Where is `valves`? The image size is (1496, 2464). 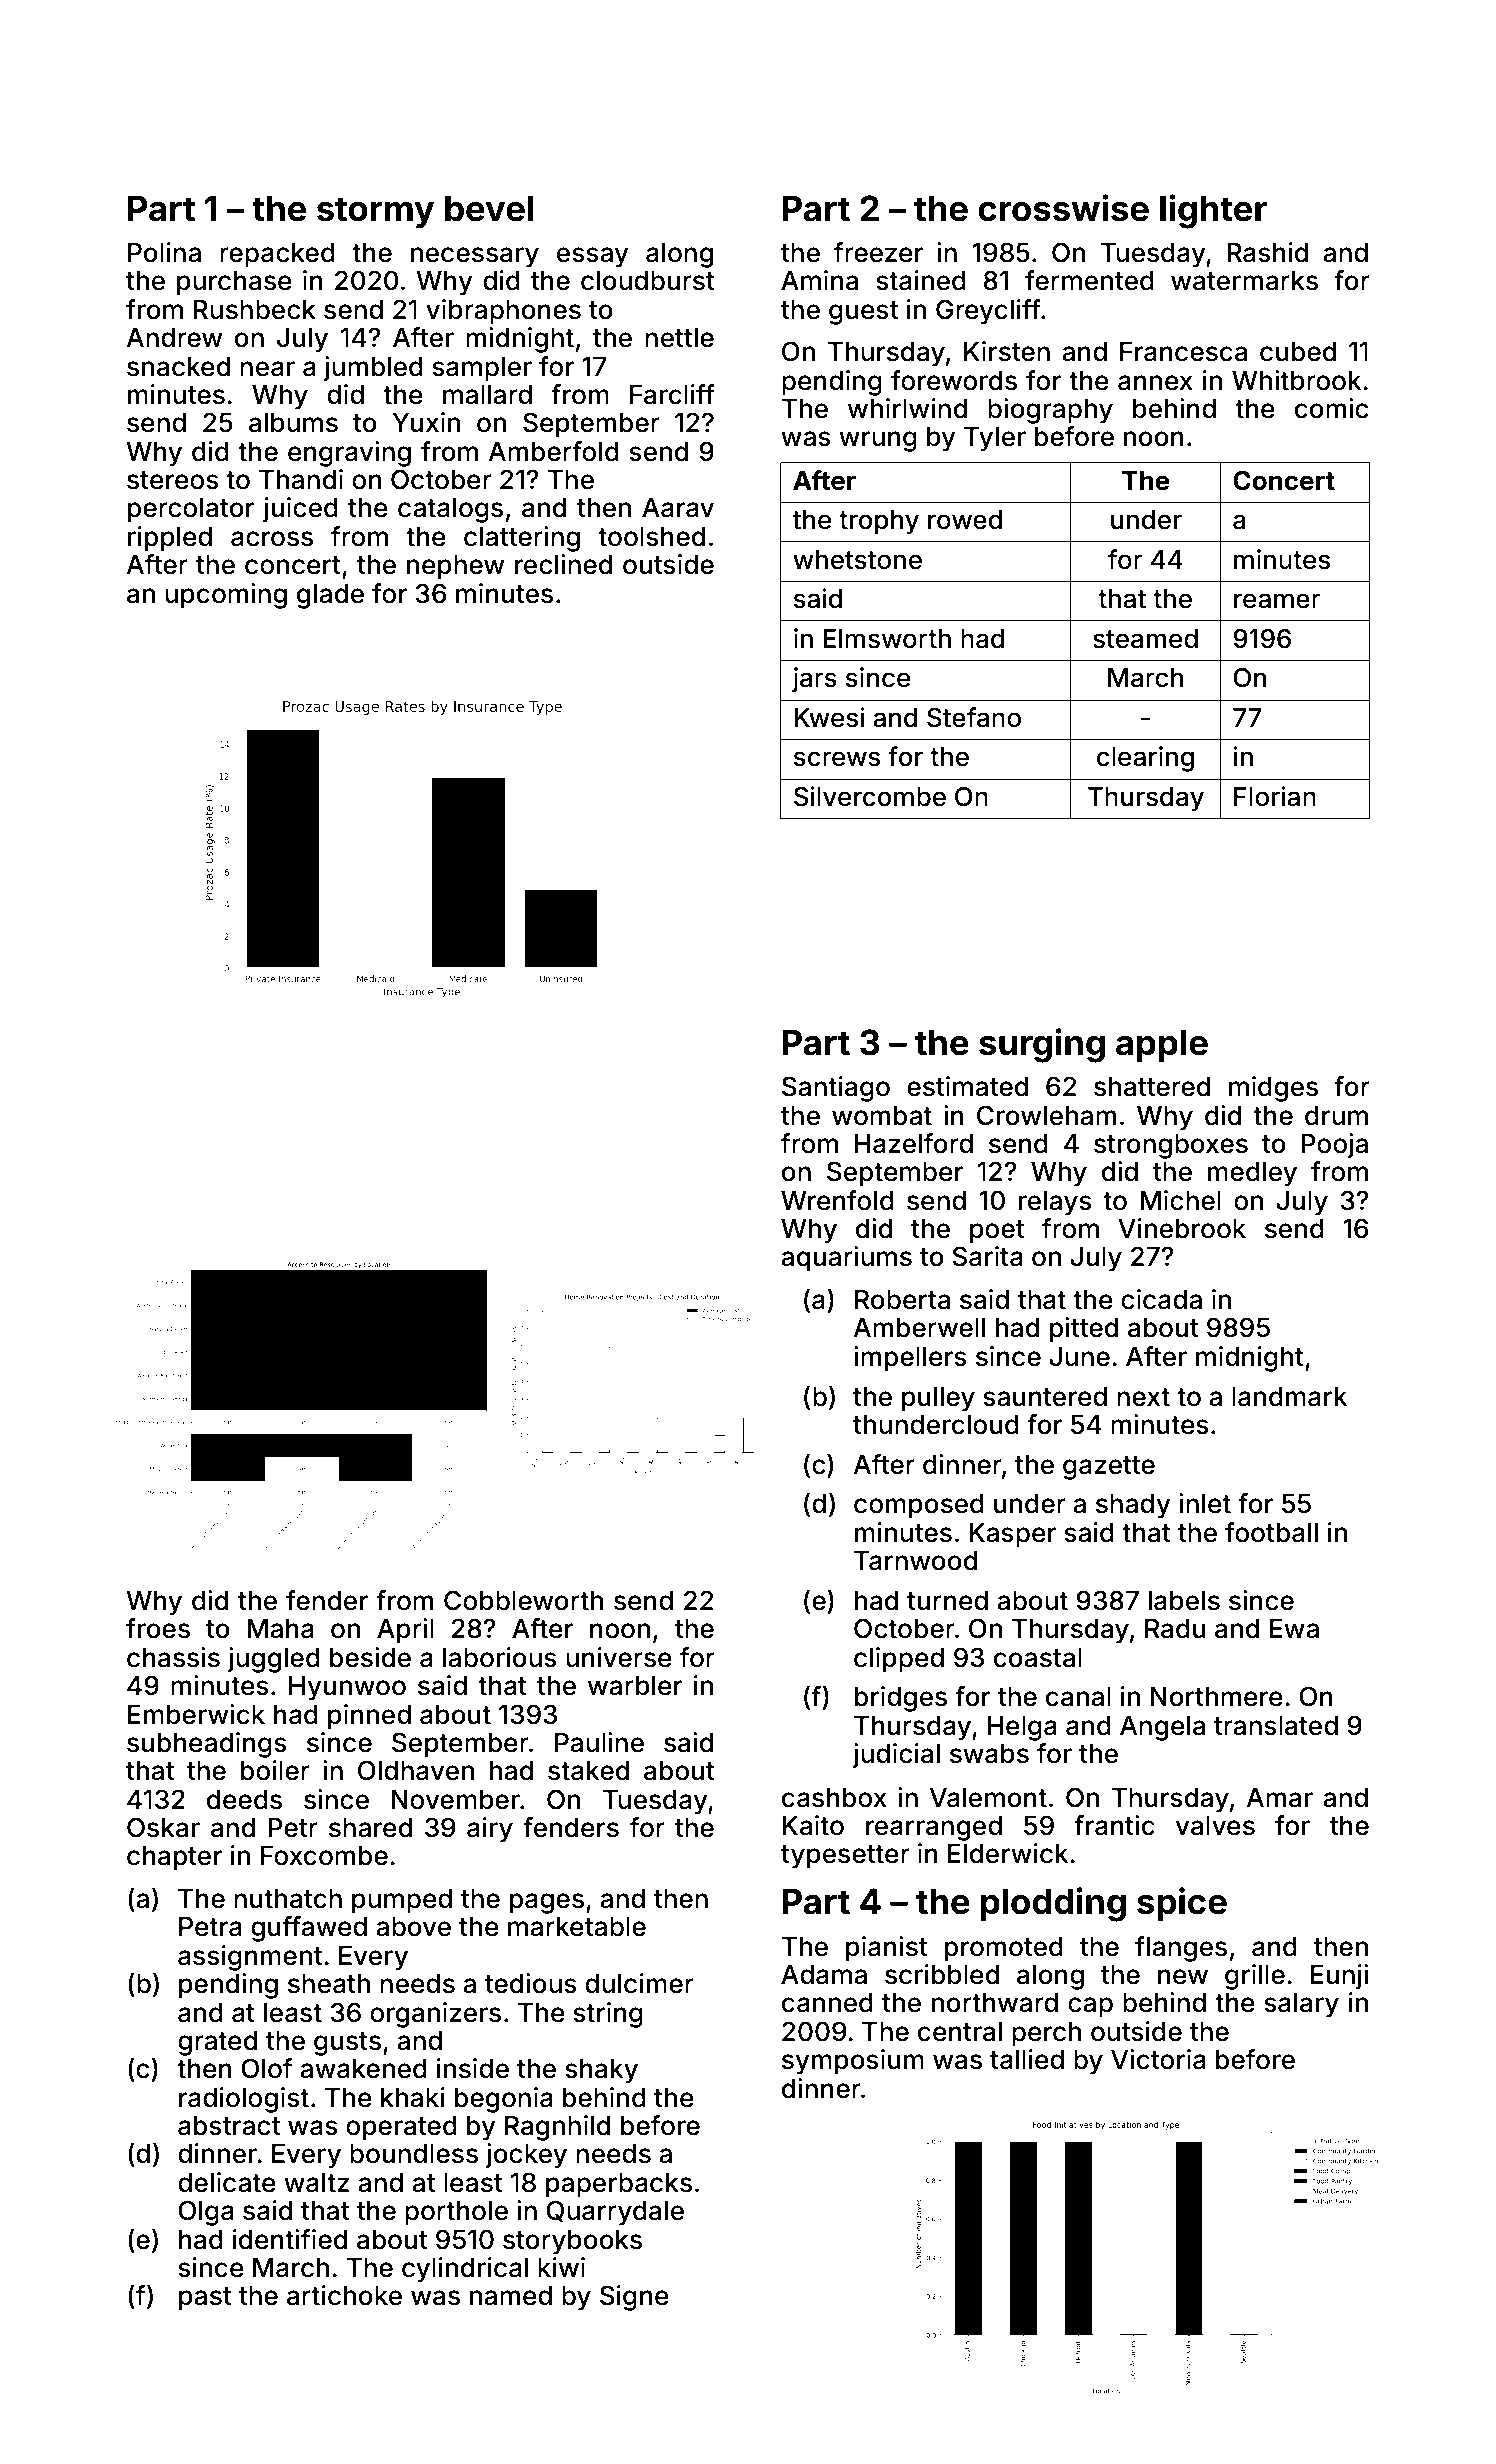
valves is located at coordinates (1215, 1826).
